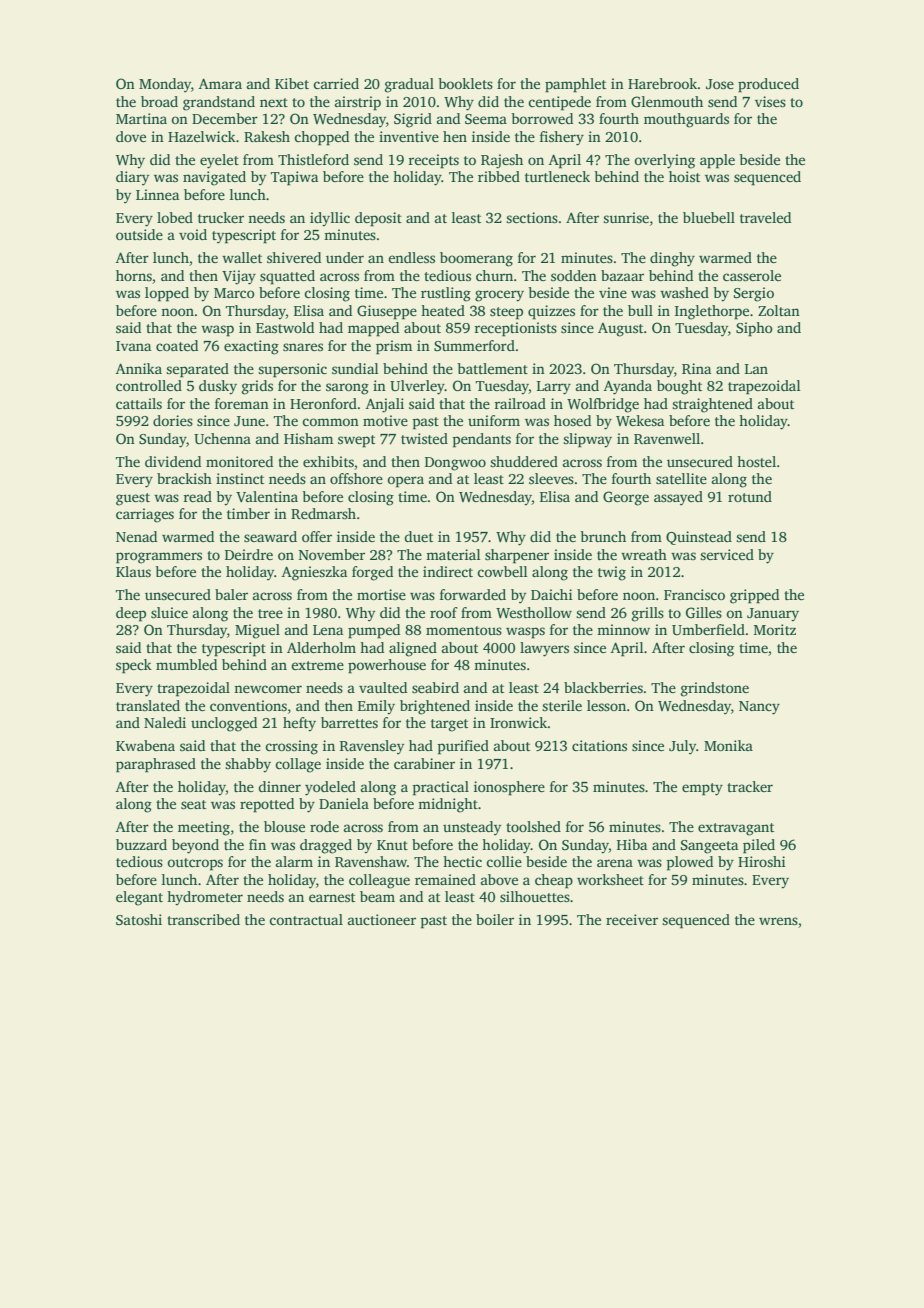 The width and height of the document is (924, 1308). Describe the element at coordinates (628, 387) in the document. I see `Ayanda` at that location.
